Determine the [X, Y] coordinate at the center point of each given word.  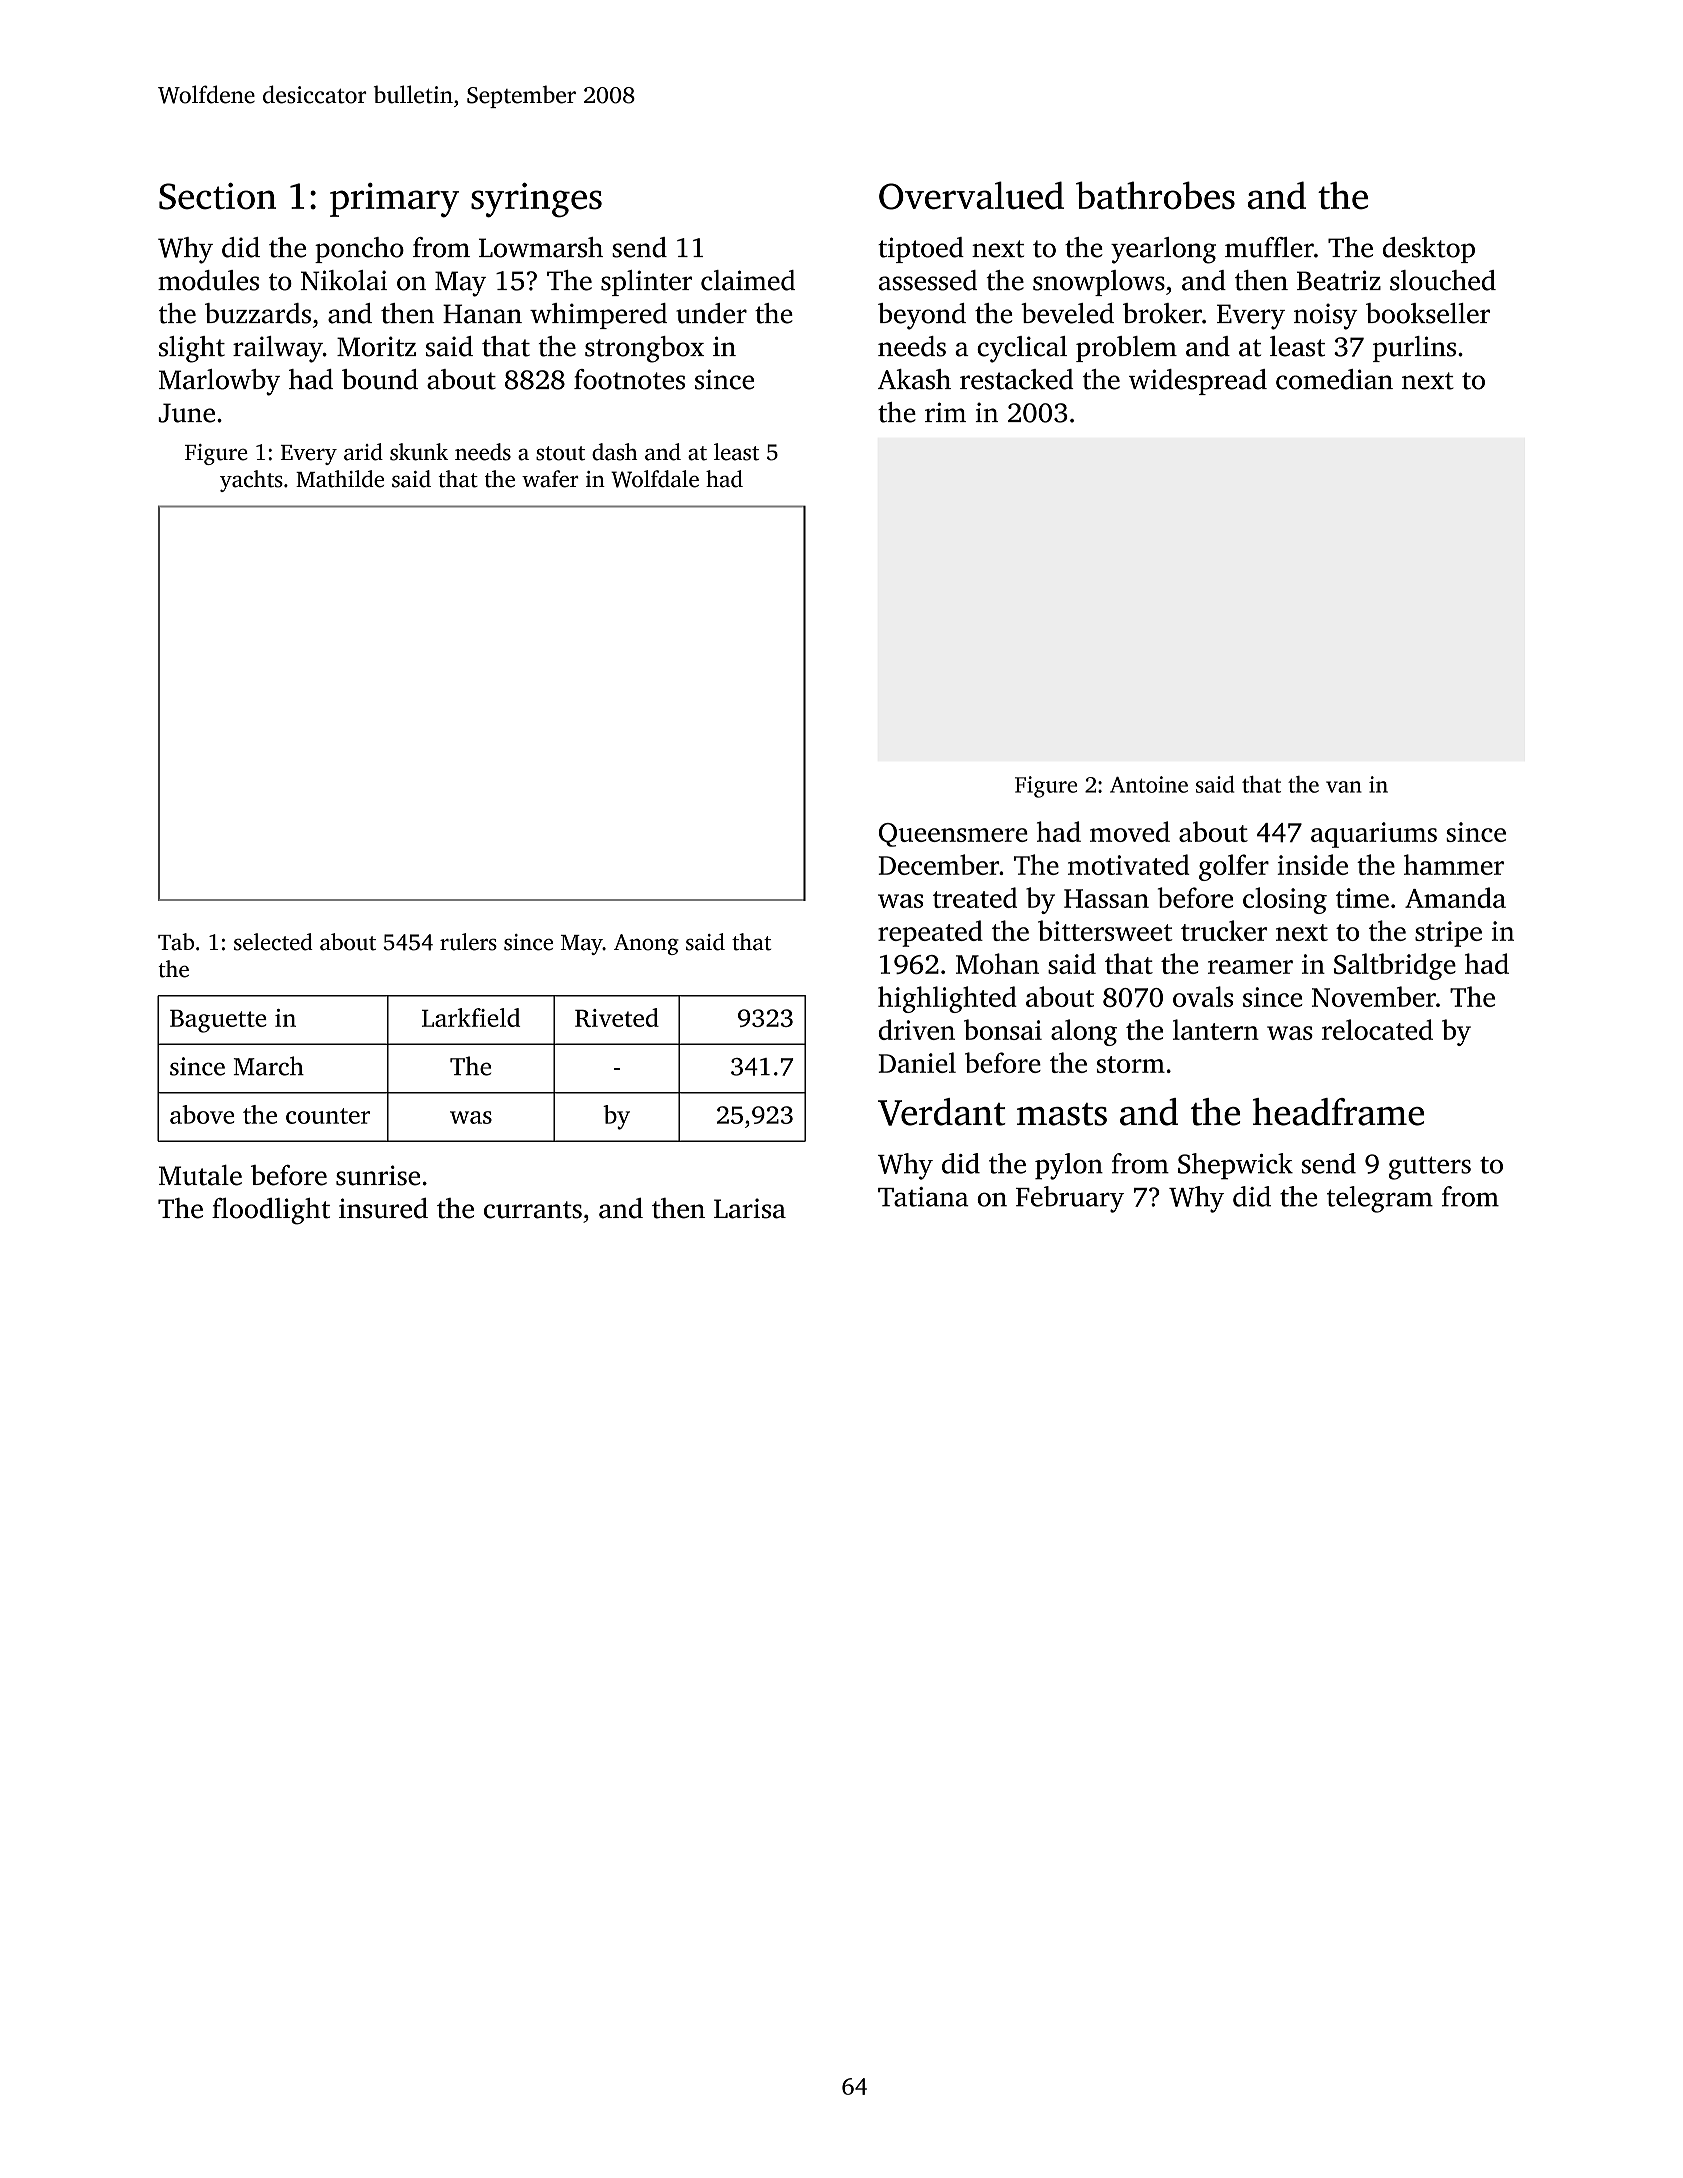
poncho [359, 250]
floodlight [271, 1211]
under [711, 313]
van [1344, 787]
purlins [1414, 349]
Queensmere [953, 835]
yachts [251, 481]
